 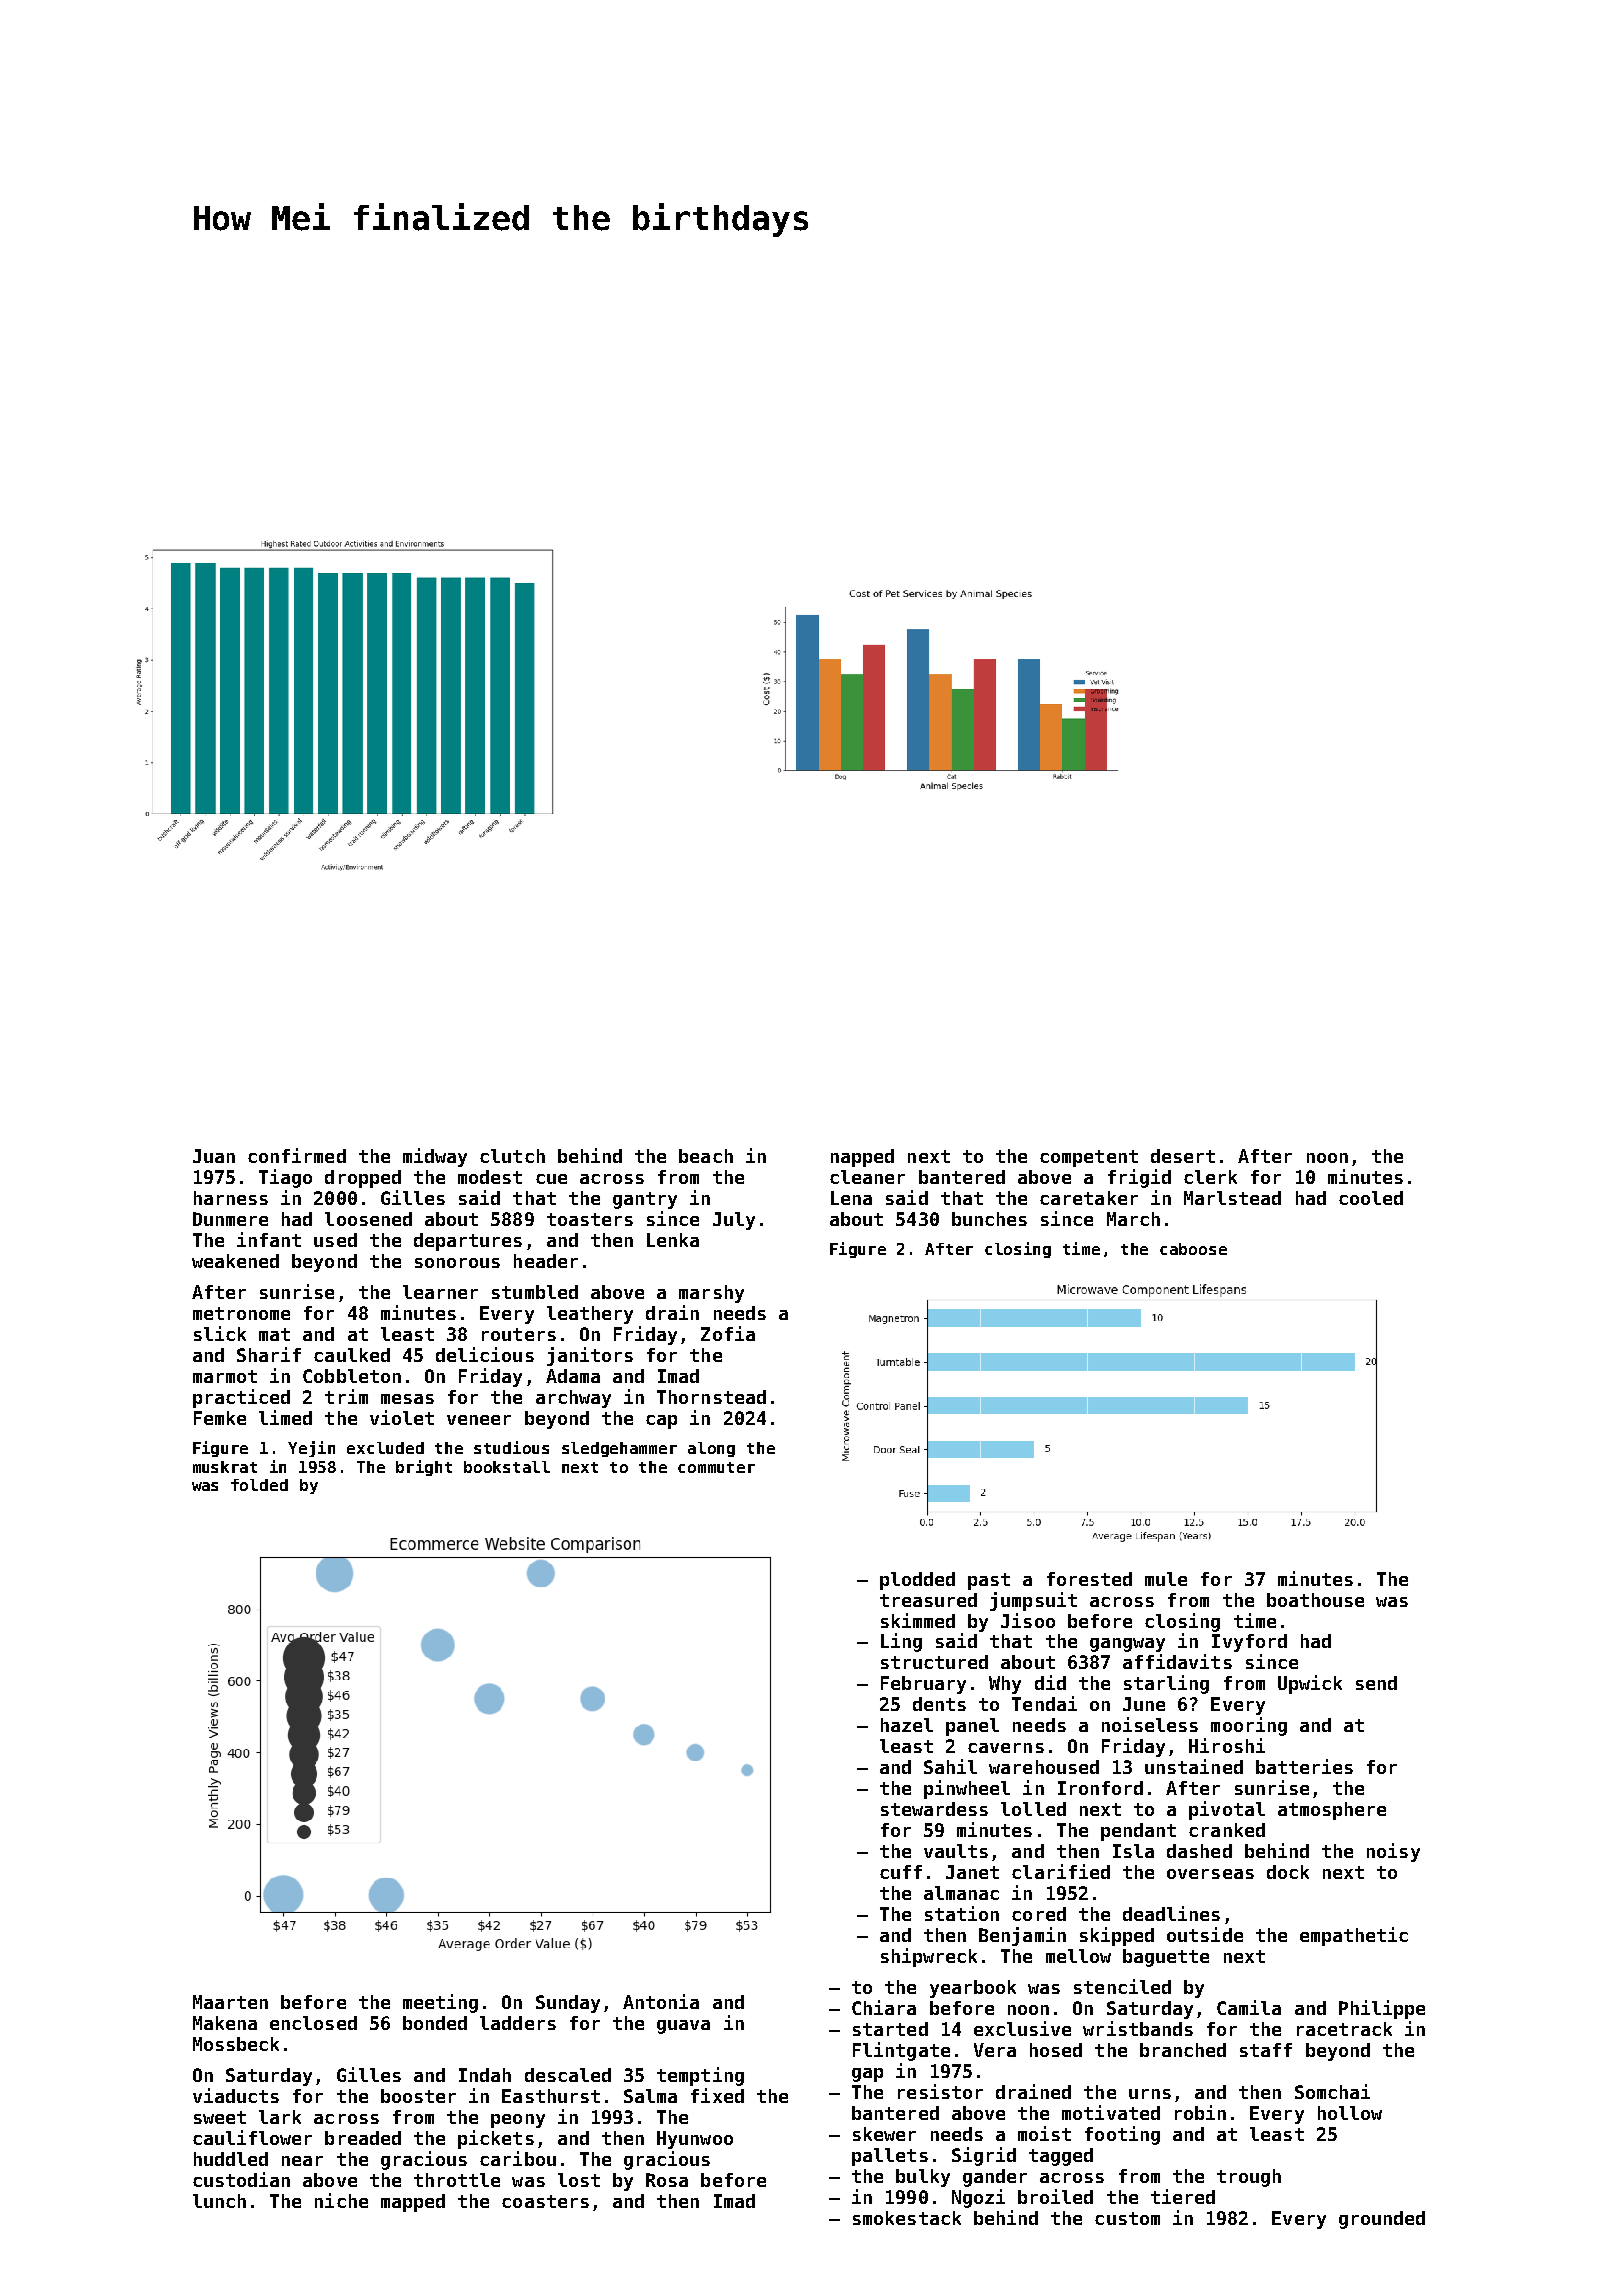 What do you see at coordinates (225, 2023) in the screenshot?
I see `Makena` at bounding box center [225, 2023].
